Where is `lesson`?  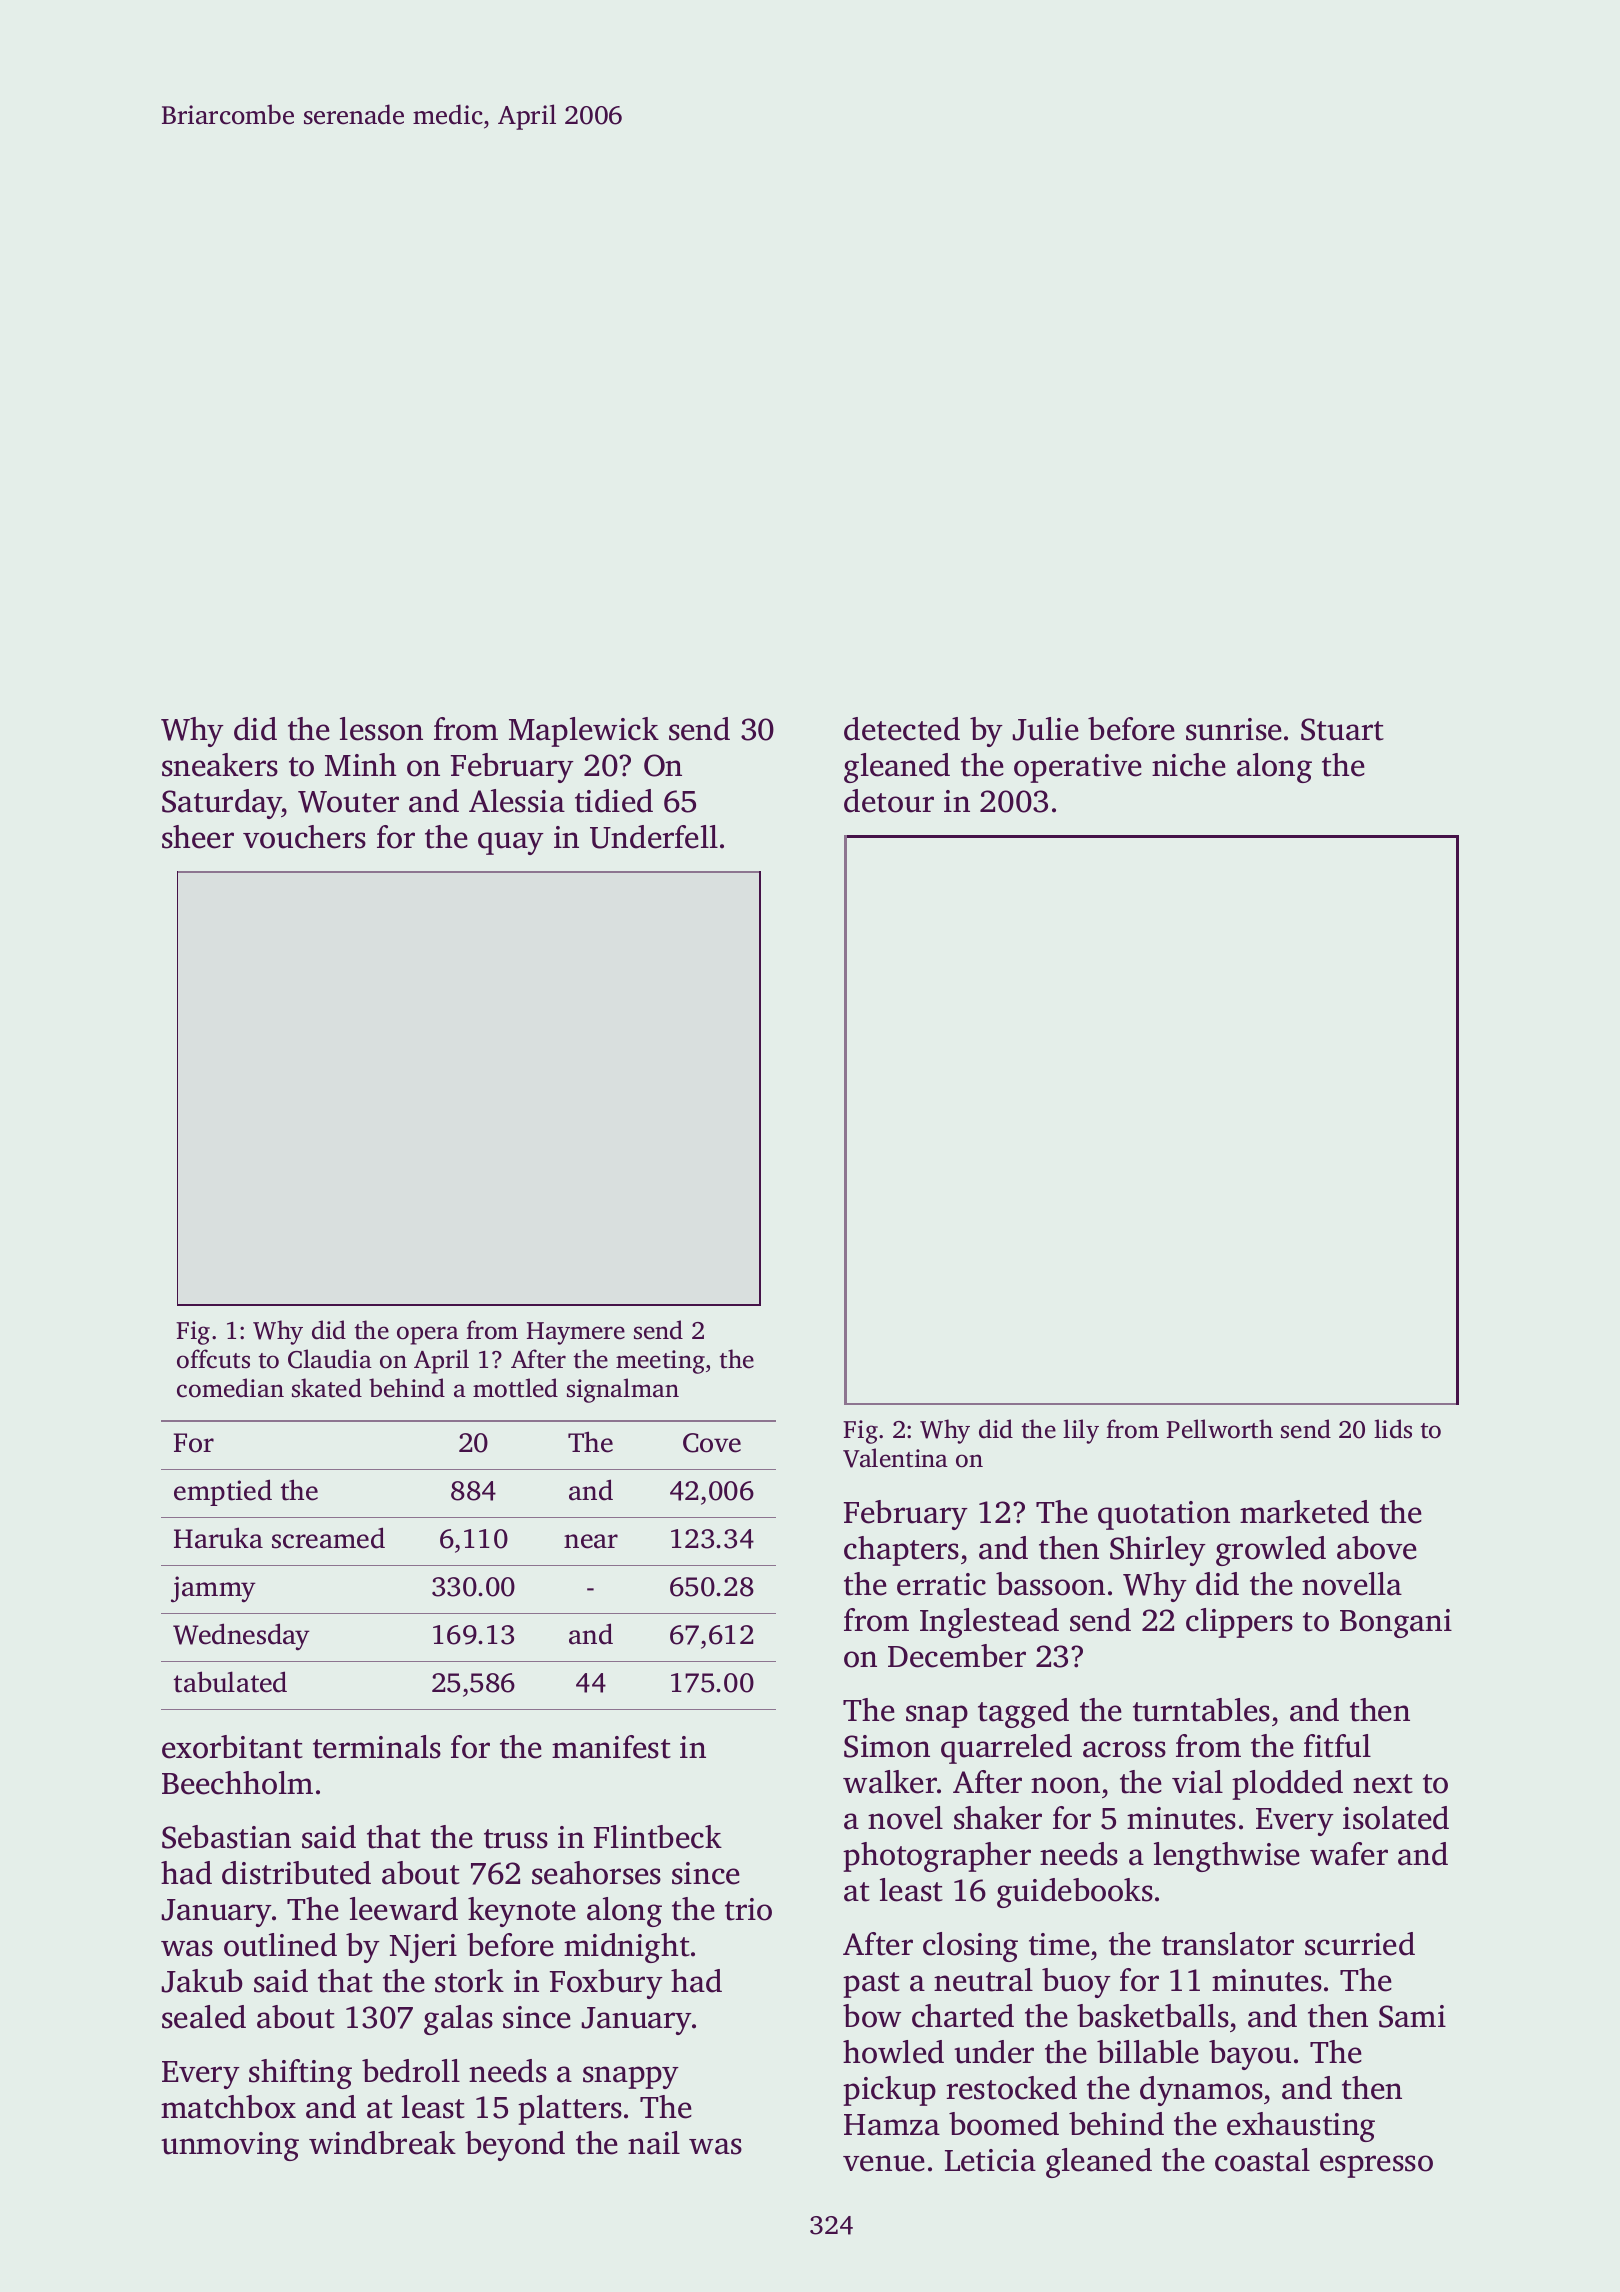
lesson is located at coordinates (381, 729).
